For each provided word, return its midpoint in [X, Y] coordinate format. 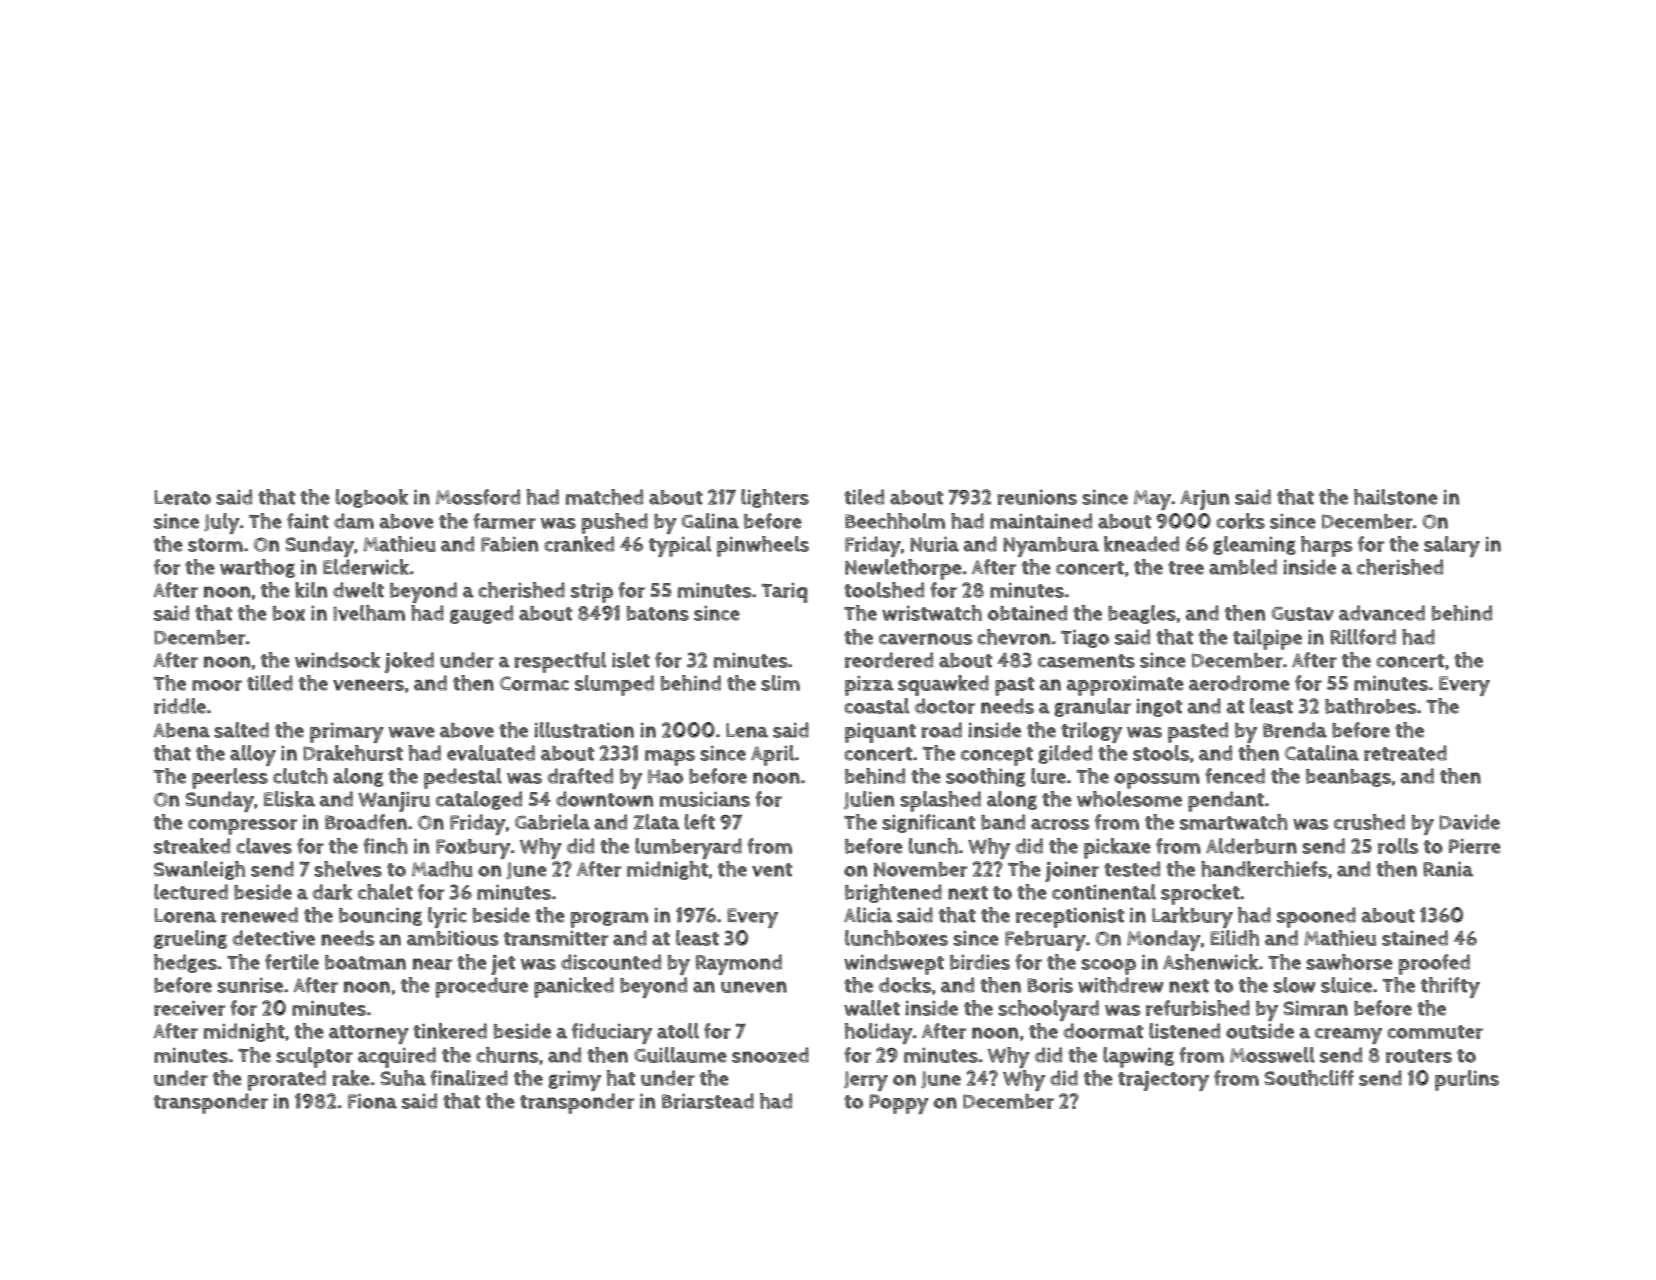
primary [347, 733]
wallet [872, 1008]
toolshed [884, 590]
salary [1452, 546]
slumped [614, 685]
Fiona [372, 1101]
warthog [257, 568]
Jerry [866, 1081]
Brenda [1295, 730]
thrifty [1450, 987]
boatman [365, 962]
